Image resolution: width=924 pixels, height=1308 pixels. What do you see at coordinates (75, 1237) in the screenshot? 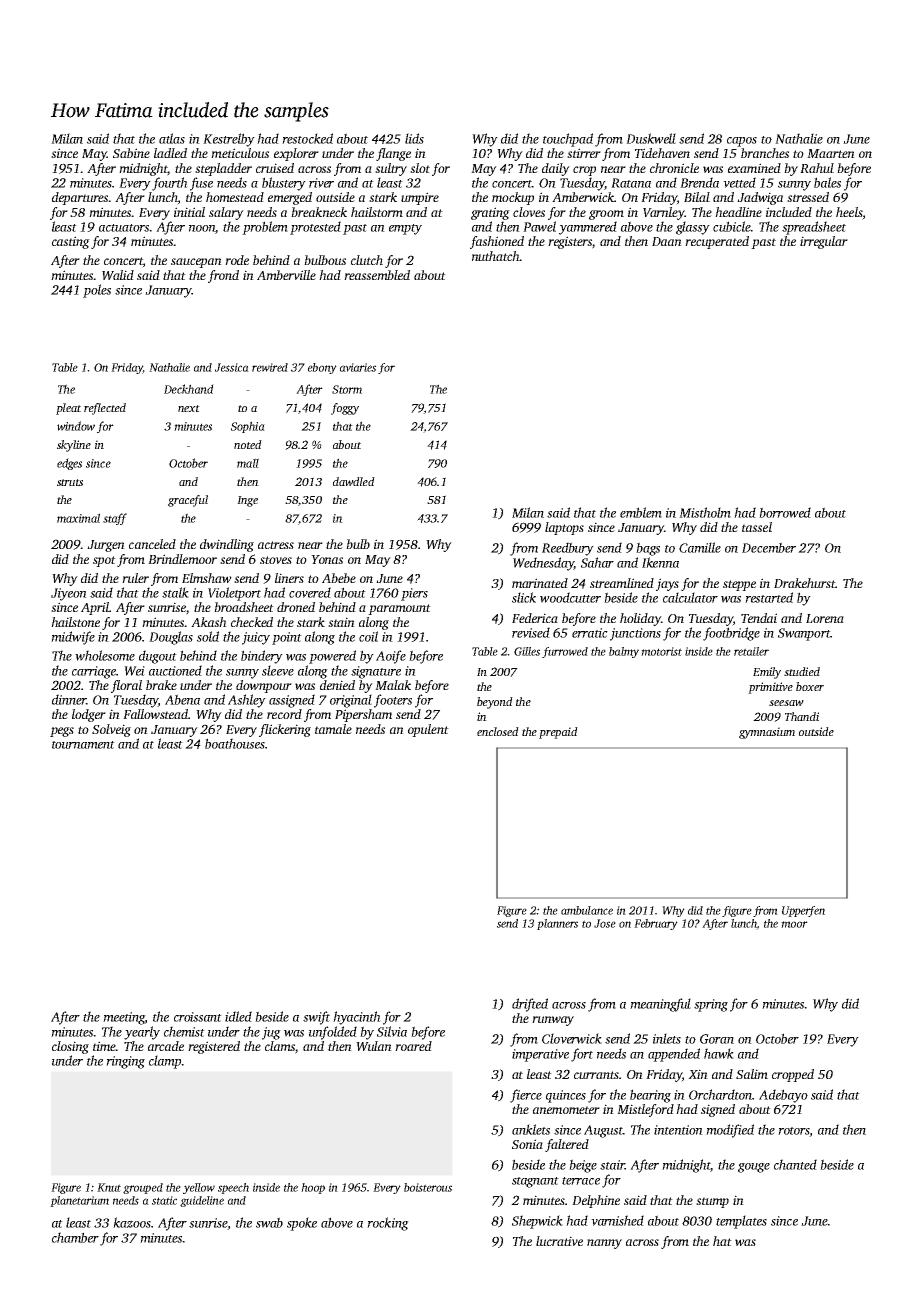
I see `chamber` at bounding box center [75, 1237].
